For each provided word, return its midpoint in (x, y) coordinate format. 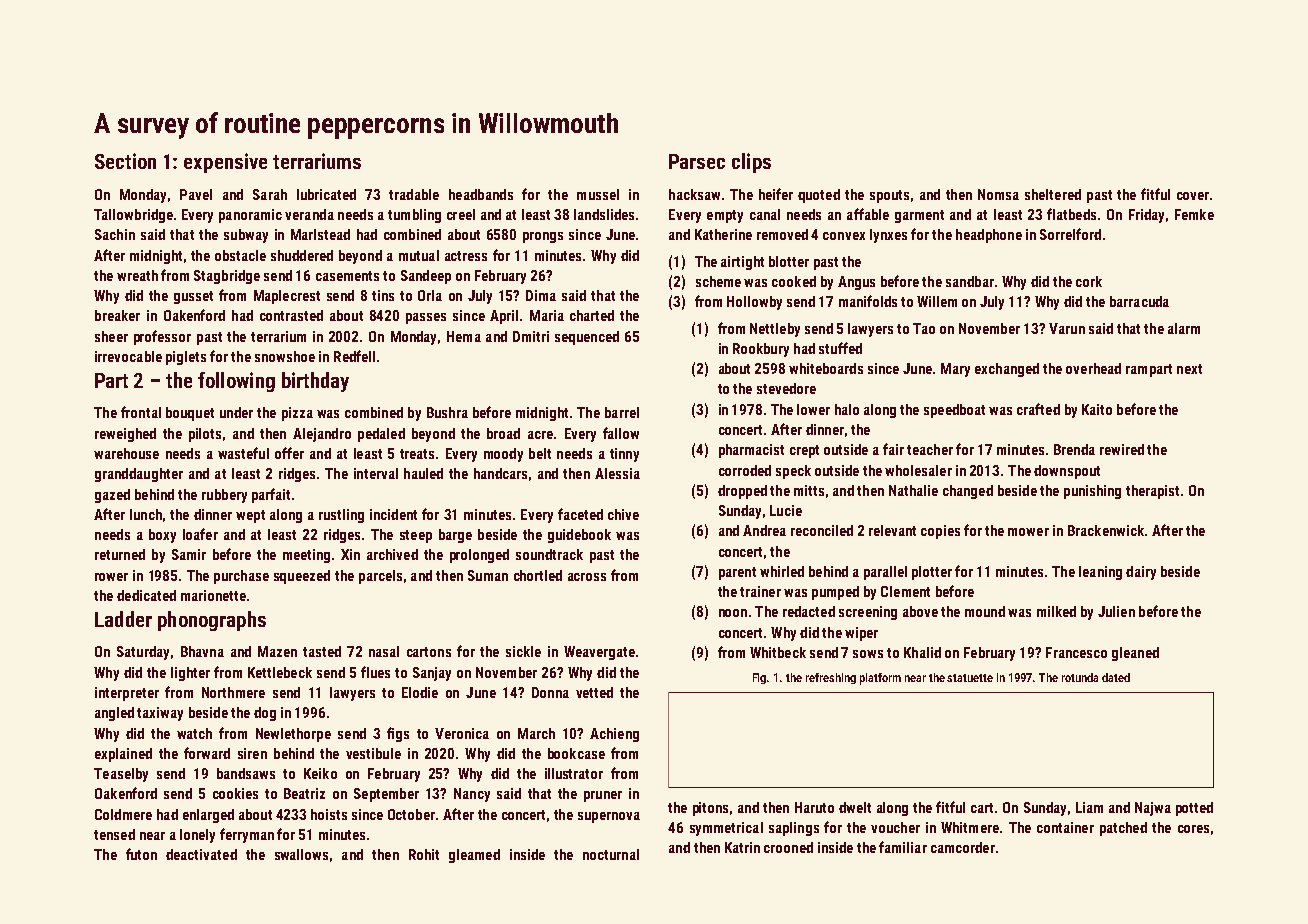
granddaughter (139, 475)
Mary (955, 370)
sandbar (970, 281)
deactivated (201, 854)
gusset (193, 297)
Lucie (786, 510)
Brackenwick (1106, 530)
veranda (309, 214)
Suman (488, 575)
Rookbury (761, 350)
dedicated (146, 595)
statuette (970, 678)
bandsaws (246, 773)
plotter (932, 573)
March (536, 733)
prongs (543, 237)
